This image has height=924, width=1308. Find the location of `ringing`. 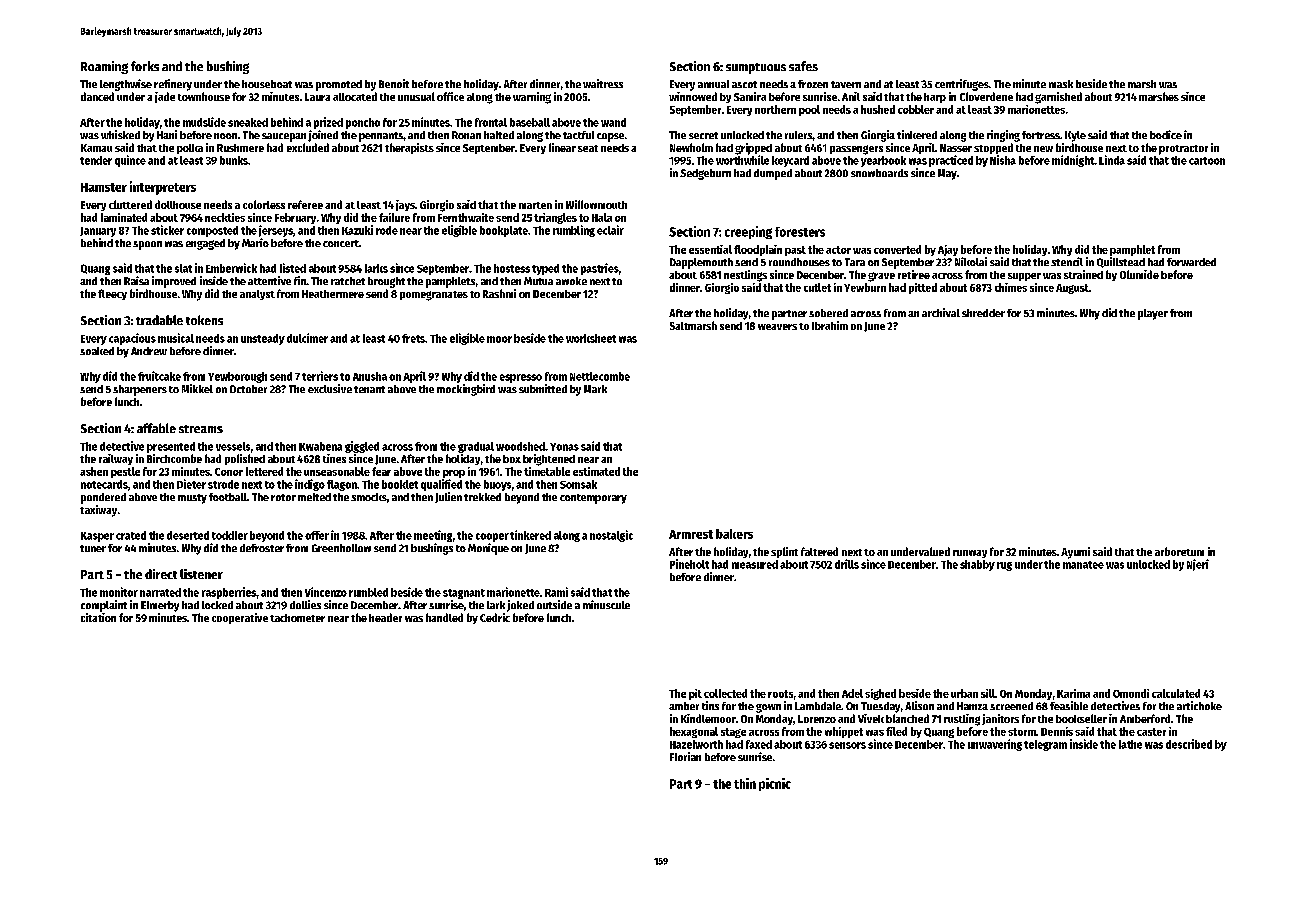

ringing is located at coordinates (1003, 136).
